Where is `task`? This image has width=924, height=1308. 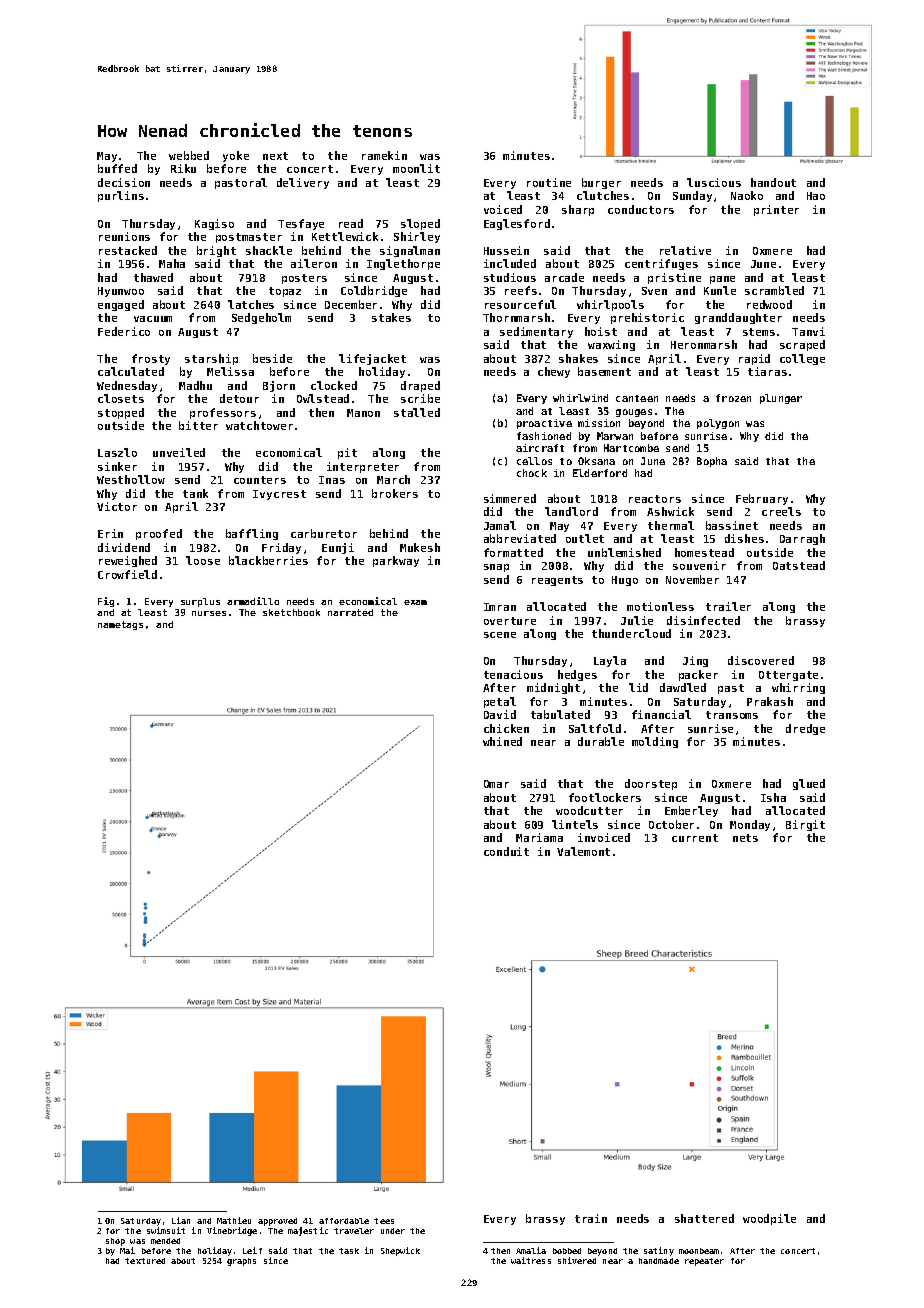
task is located at coordinates (349, 1251).
